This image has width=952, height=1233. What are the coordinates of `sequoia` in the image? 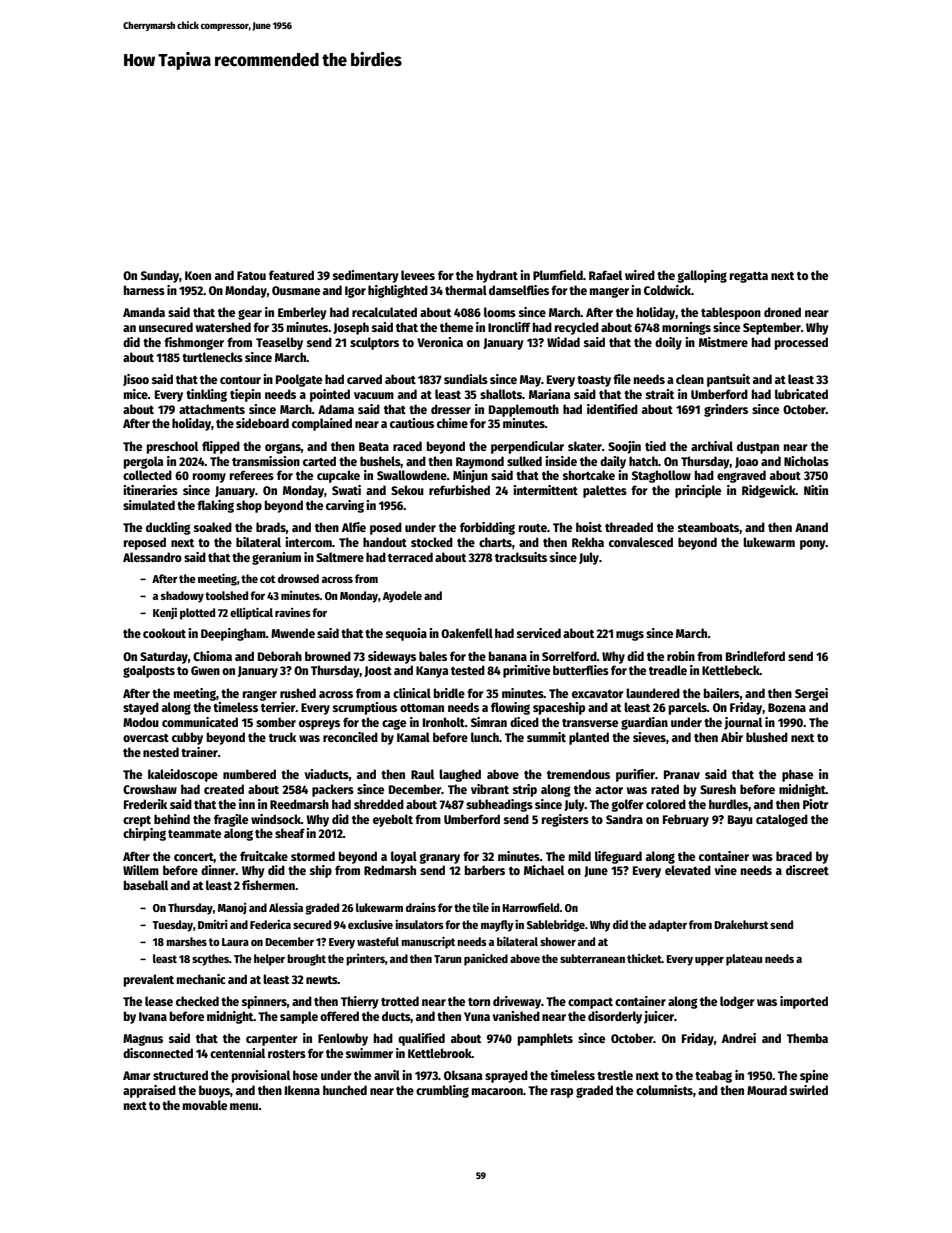 It's located at (406, 634).
